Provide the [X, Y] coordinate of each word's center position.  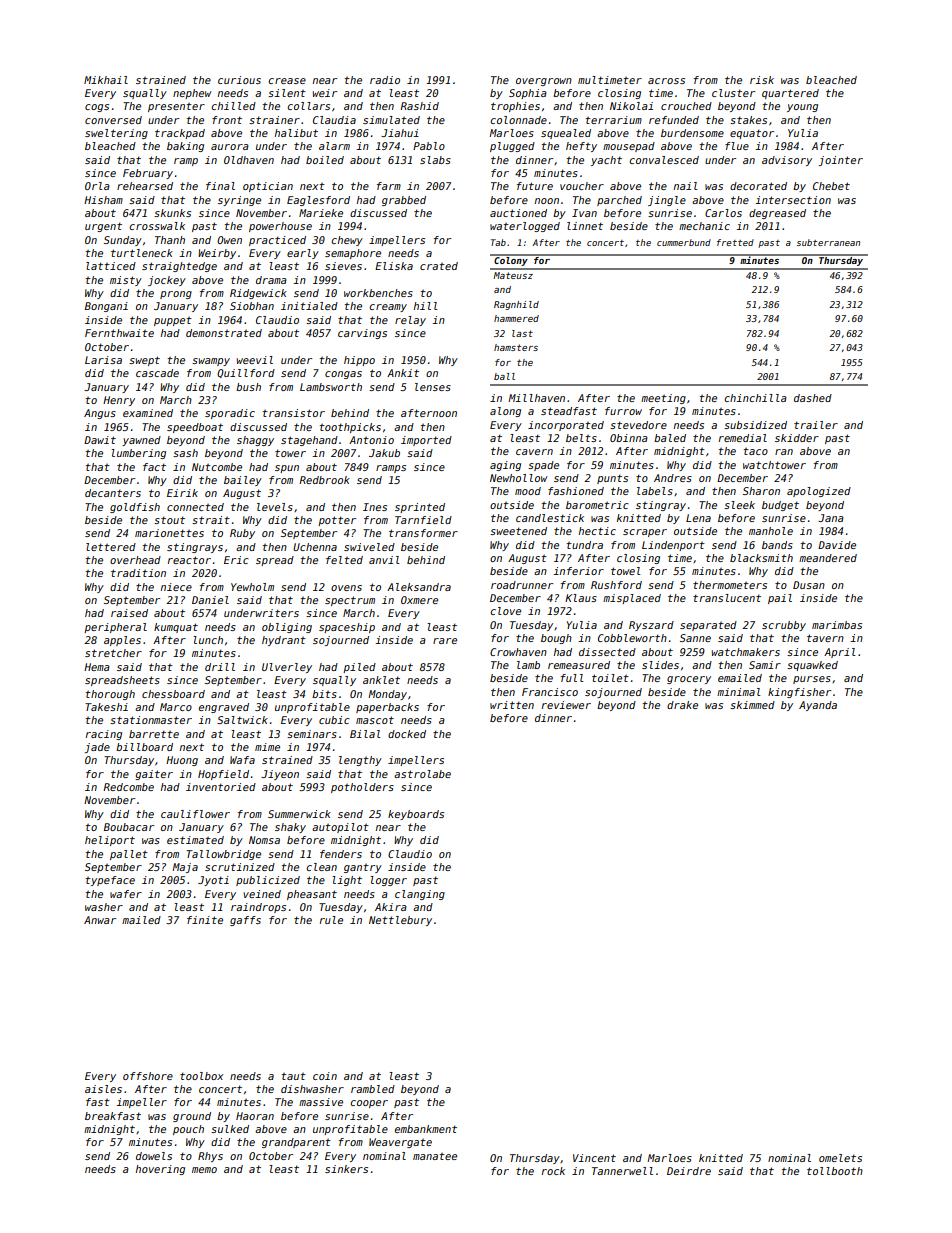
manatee [435, 1156]
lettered [111, 547]
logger [388, 881]
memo [204, 1170]
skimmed [752, 705]
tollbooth [835, 1171]
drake [682, 705]
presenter [176, 107]
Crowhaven [518, 652]
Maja [185, 868]
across [666, 81]
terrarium [614, 120]
